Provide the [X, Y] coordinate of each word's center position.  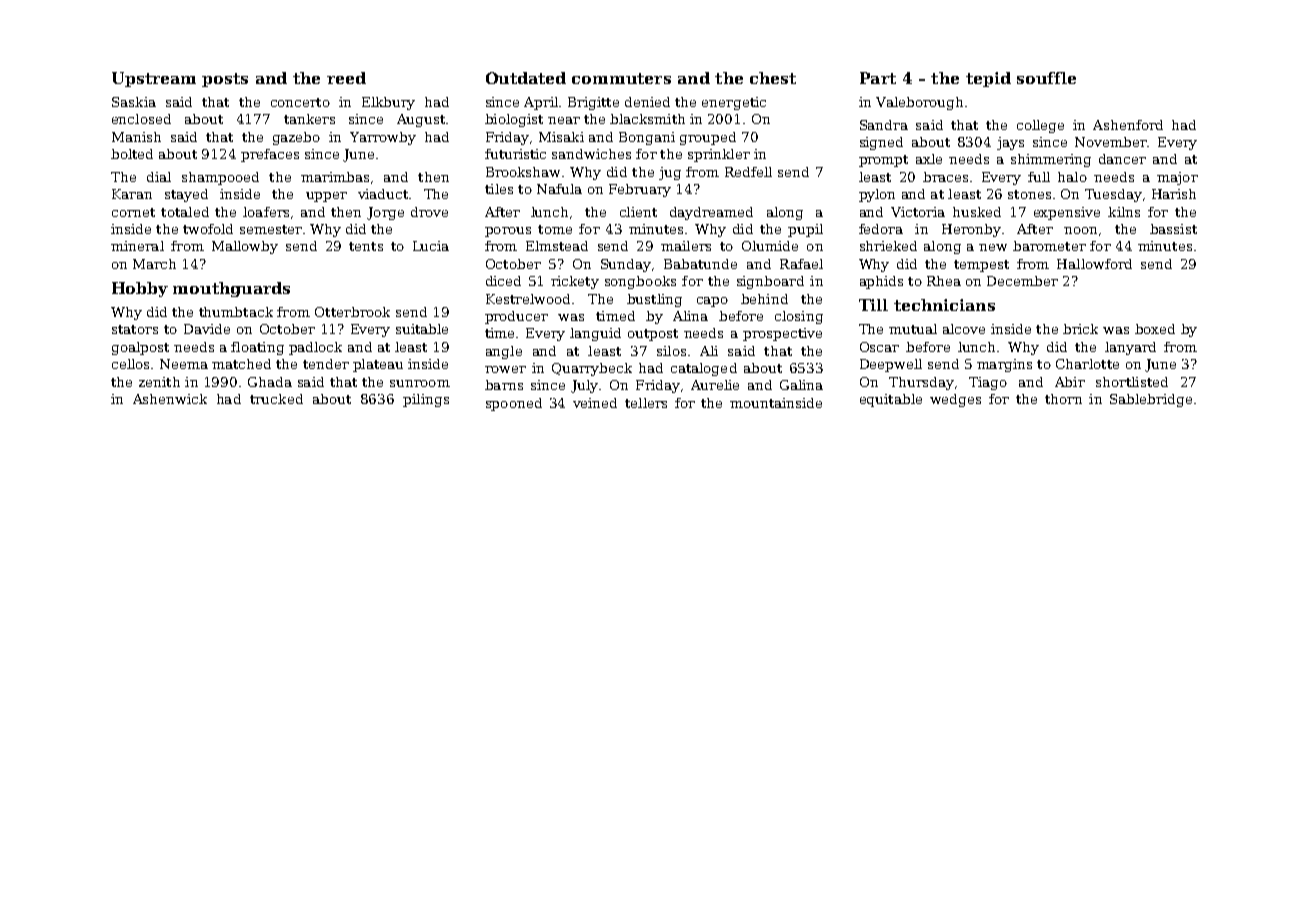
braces [945, 177]
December [1022, 281]
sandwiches [591, 154]
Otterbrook [352, 312]
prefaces [270, 155]
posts [225, 80]
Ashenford [1128, 125]
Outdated [526, 78]
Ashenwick [170, 399]
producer [516, 317]
